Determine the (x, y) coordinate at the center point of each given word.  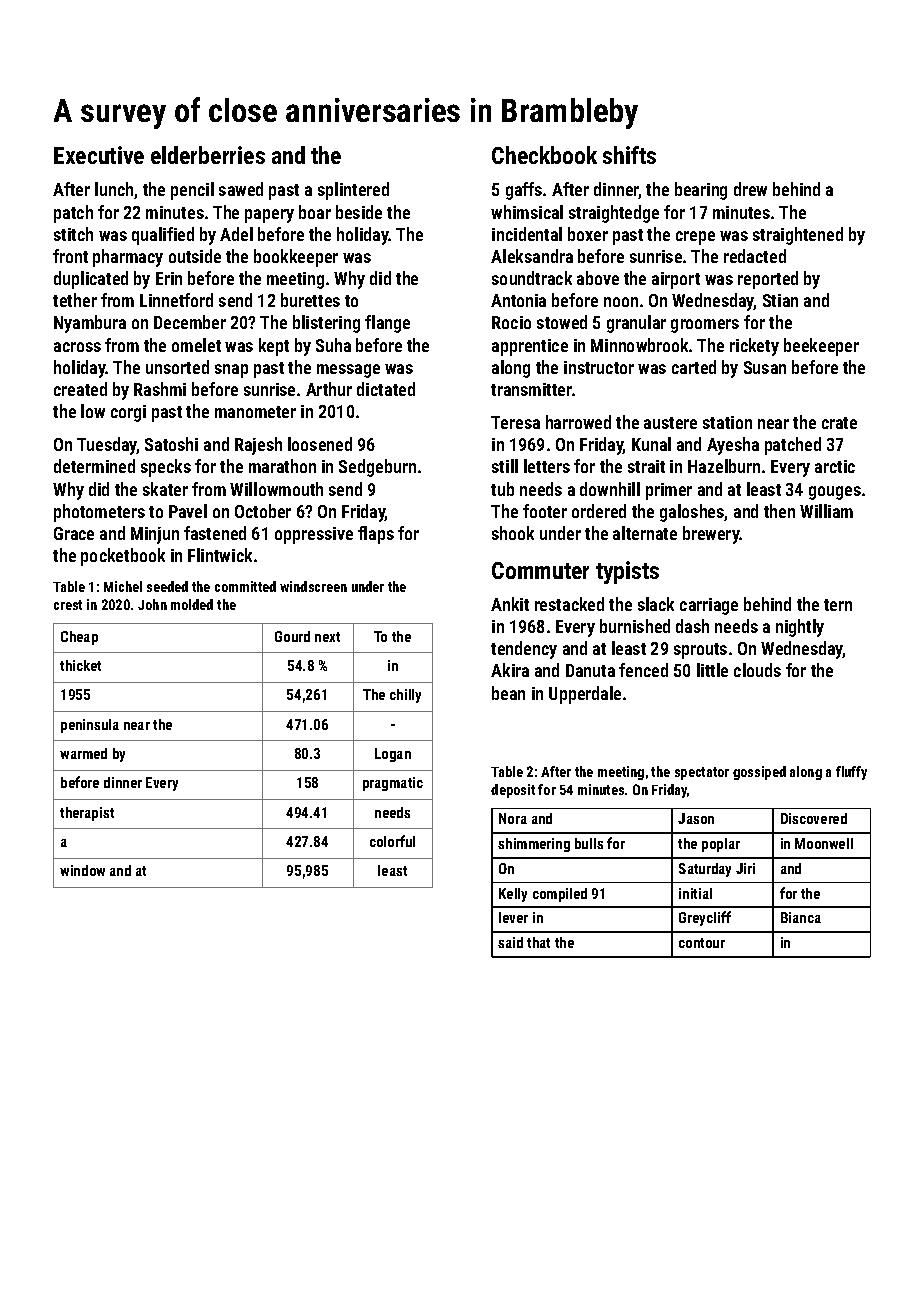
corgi (128, 413)
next (327, 637)
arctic (835, 466)
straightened (798, 236)
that (538, 942)
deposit (513, 791)
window (82, 870)
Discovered (814, 818)
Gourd (292, 636)
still (505, 466)
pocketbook (123, 557)
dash (692, 626)
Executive (99, 155)
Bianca (801, 917)
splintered (353, 191)
